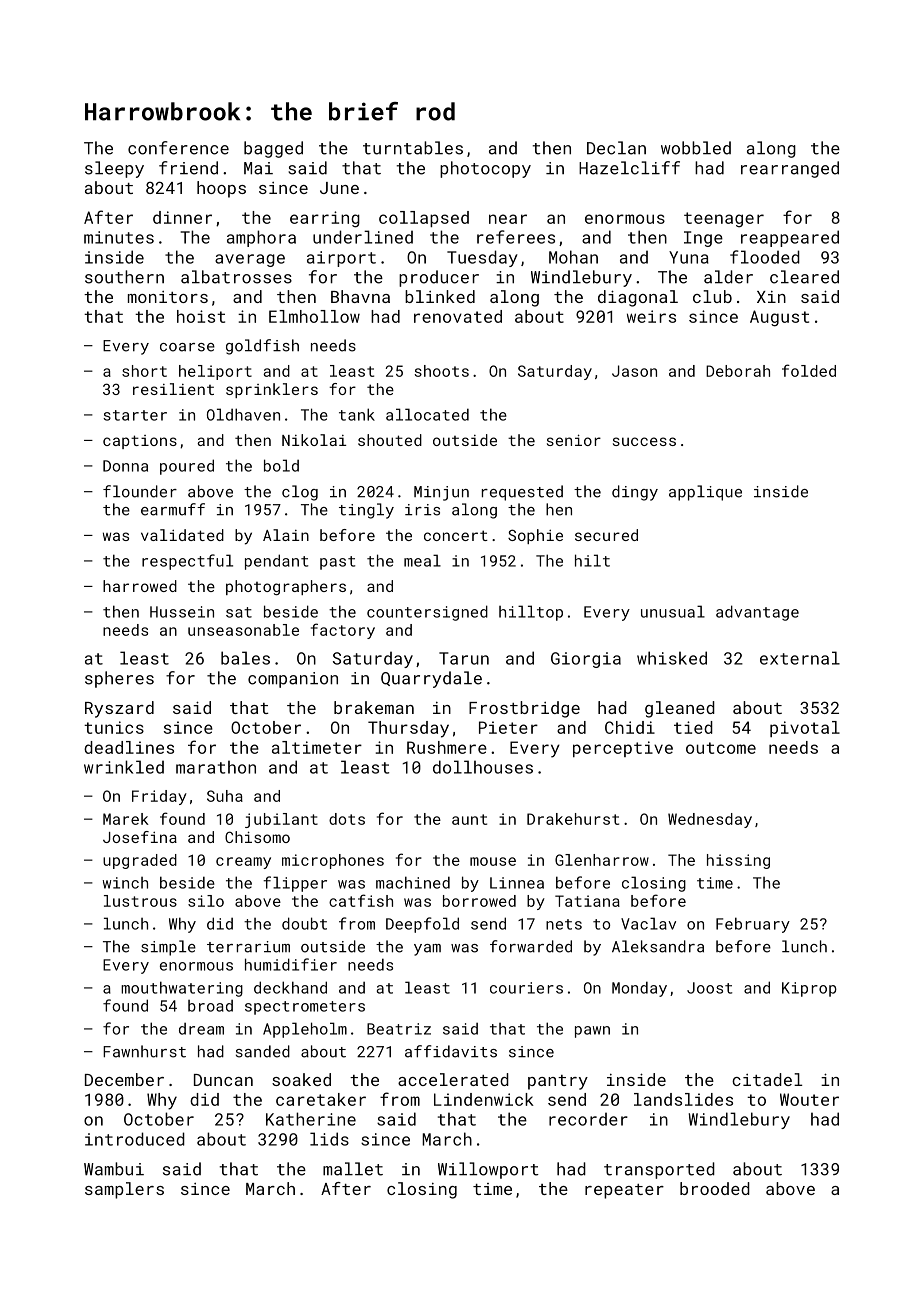 The image size is (924, 1308). What do you see at coordinates (616, 148) in the document?
I see `Declan` at bounding box center [616, 148].
